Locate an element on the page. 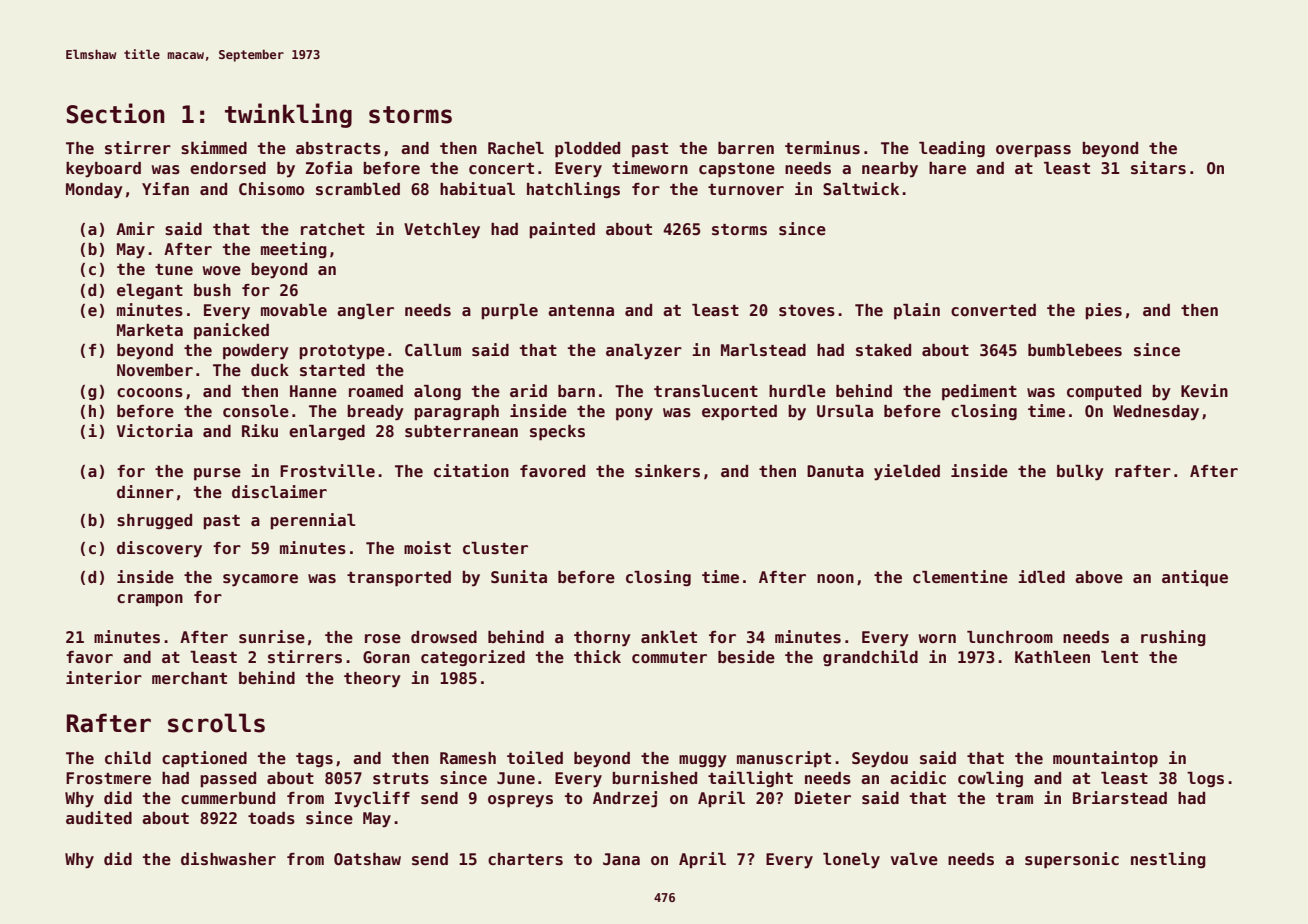 The width and height of the document is (1308, 924). barn is located at coordinates (576, 391).
